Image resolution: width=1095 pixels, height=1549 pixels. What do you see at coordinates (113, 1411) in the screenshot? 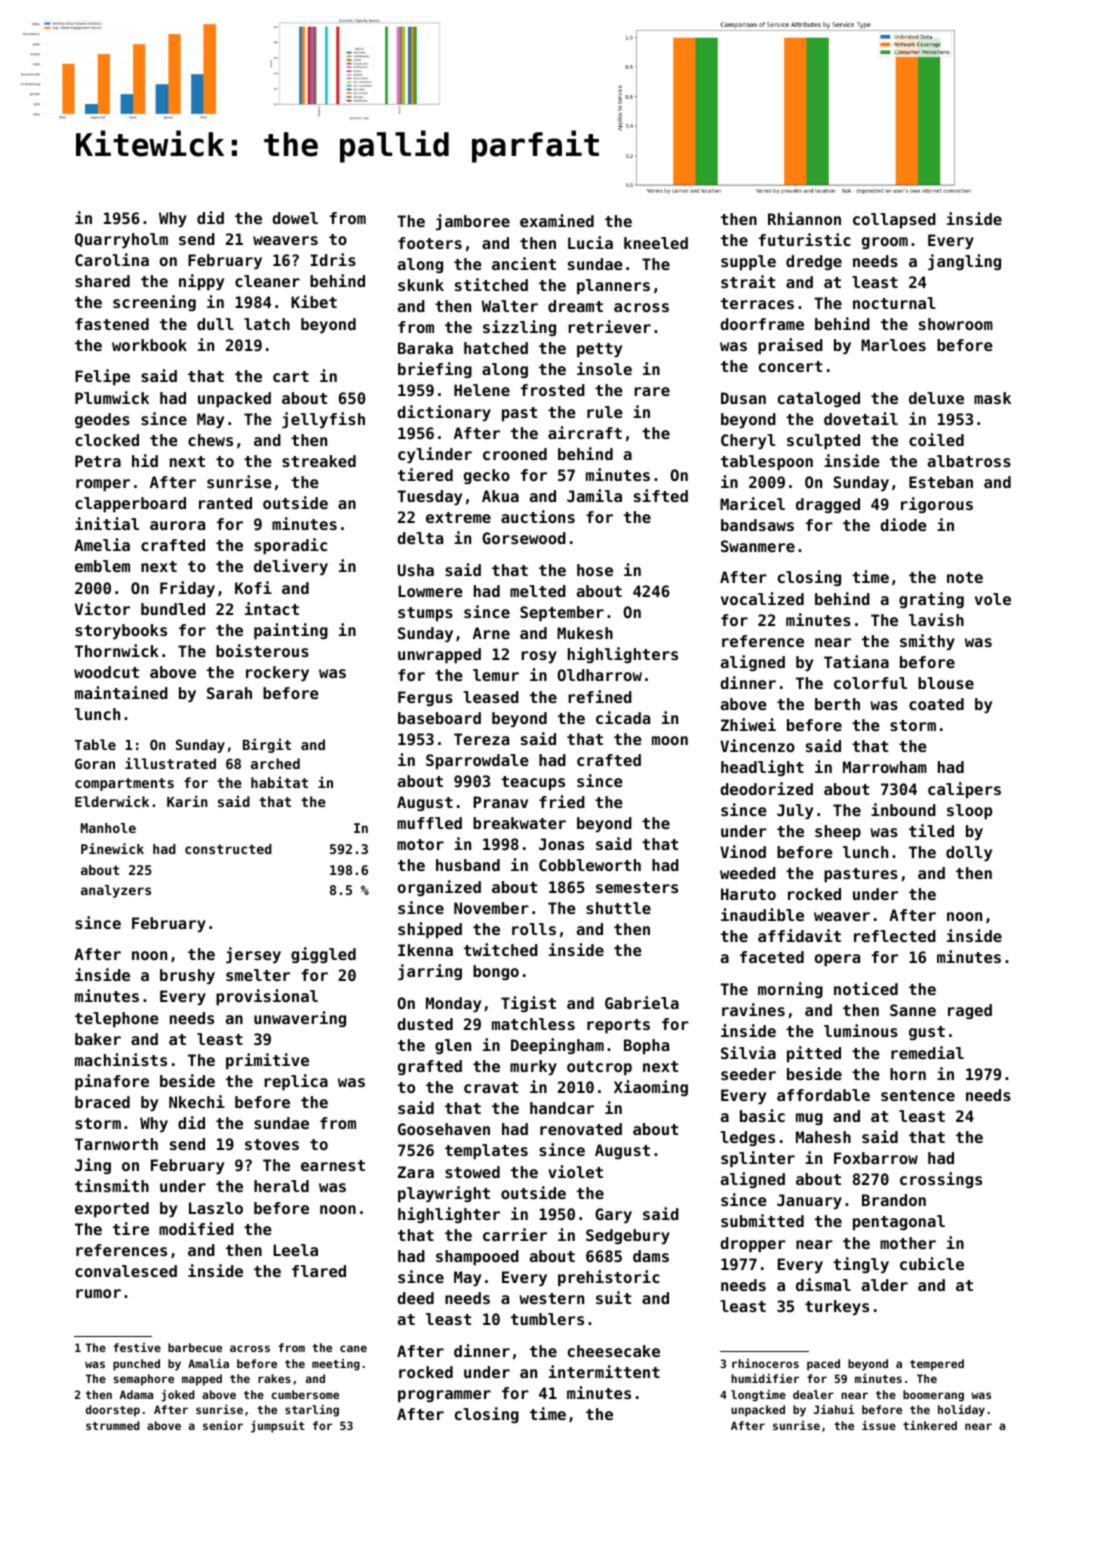
I see `doorstep` at bounding box center [113, 1411].
